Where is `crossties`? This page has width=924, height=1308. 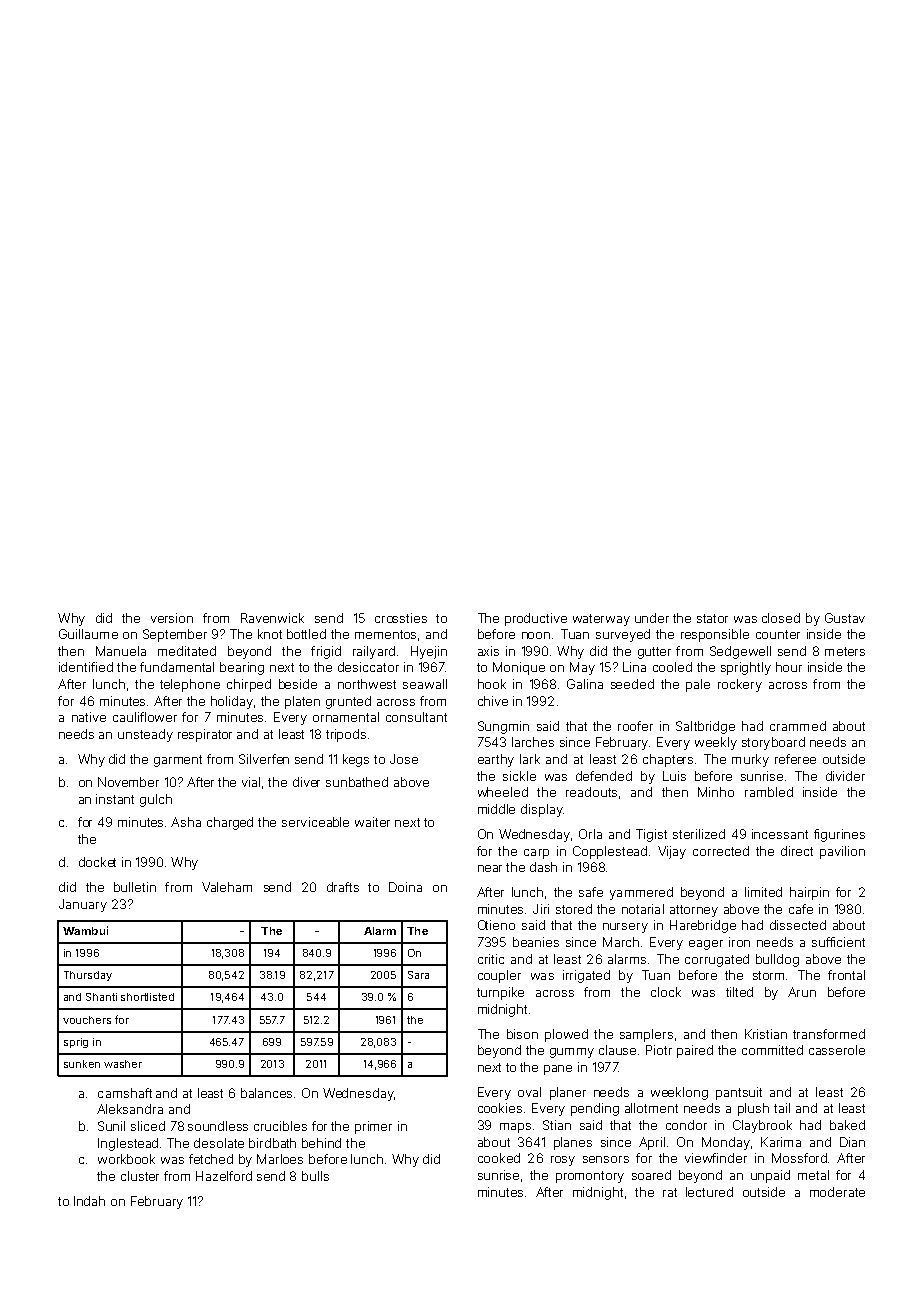
crossties is located at coordinates (401, 618).
